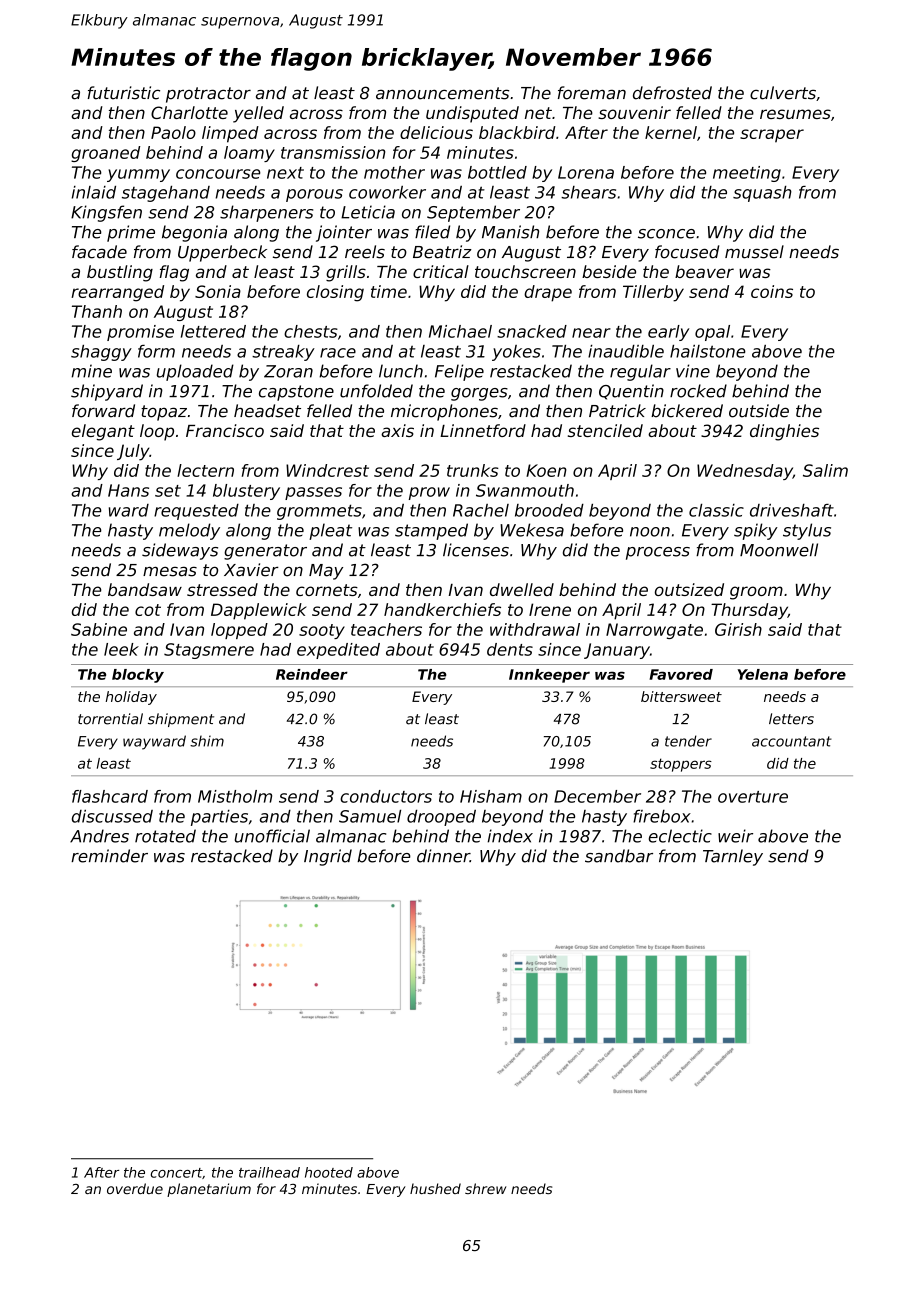 This page has width=924, height=1308. Describe the element at coordinates (754, 252) in the page. I see `mussel` at that location.
